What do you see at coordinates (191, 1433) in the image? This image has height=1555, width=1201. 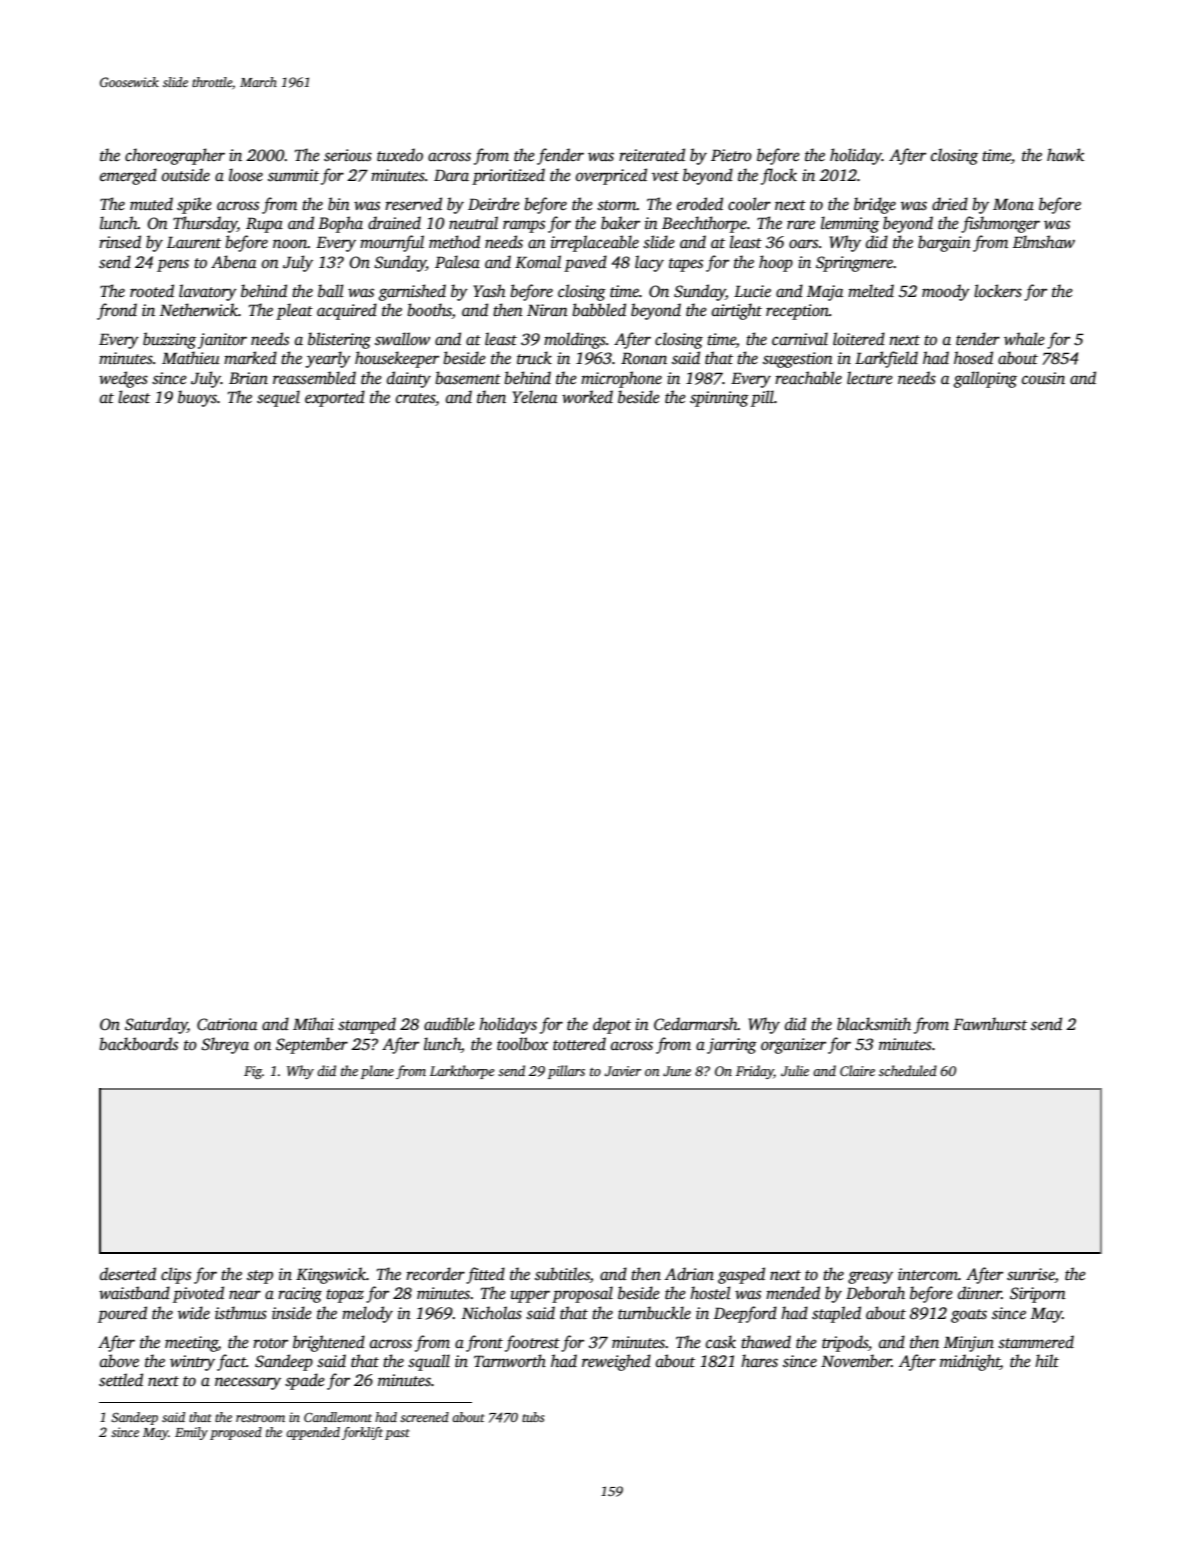 I see `Emily` at bounding box center [191, 1433].
